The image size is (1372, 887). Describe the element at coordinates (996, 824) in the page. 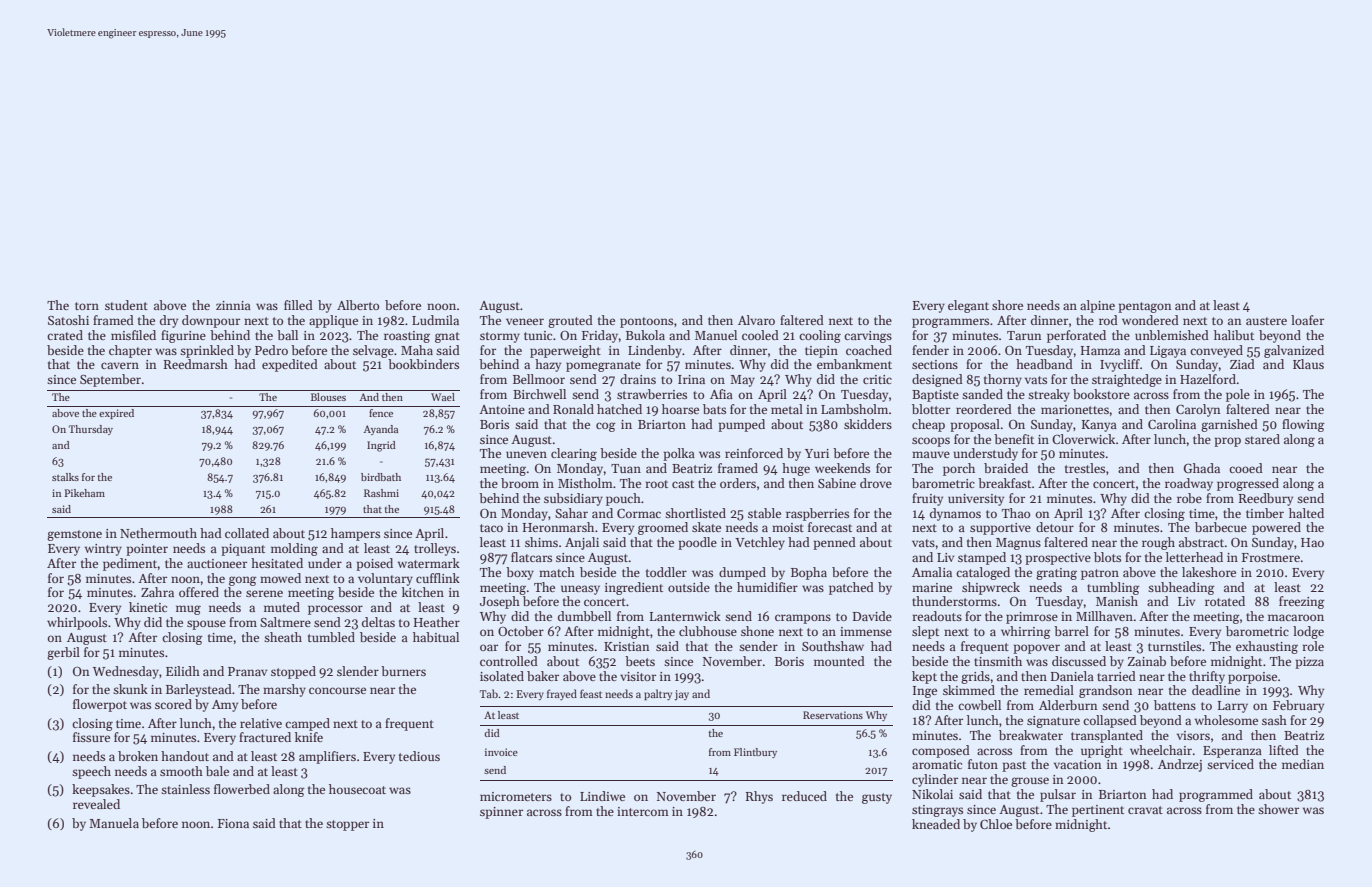

I see `Chloe` at that location.
